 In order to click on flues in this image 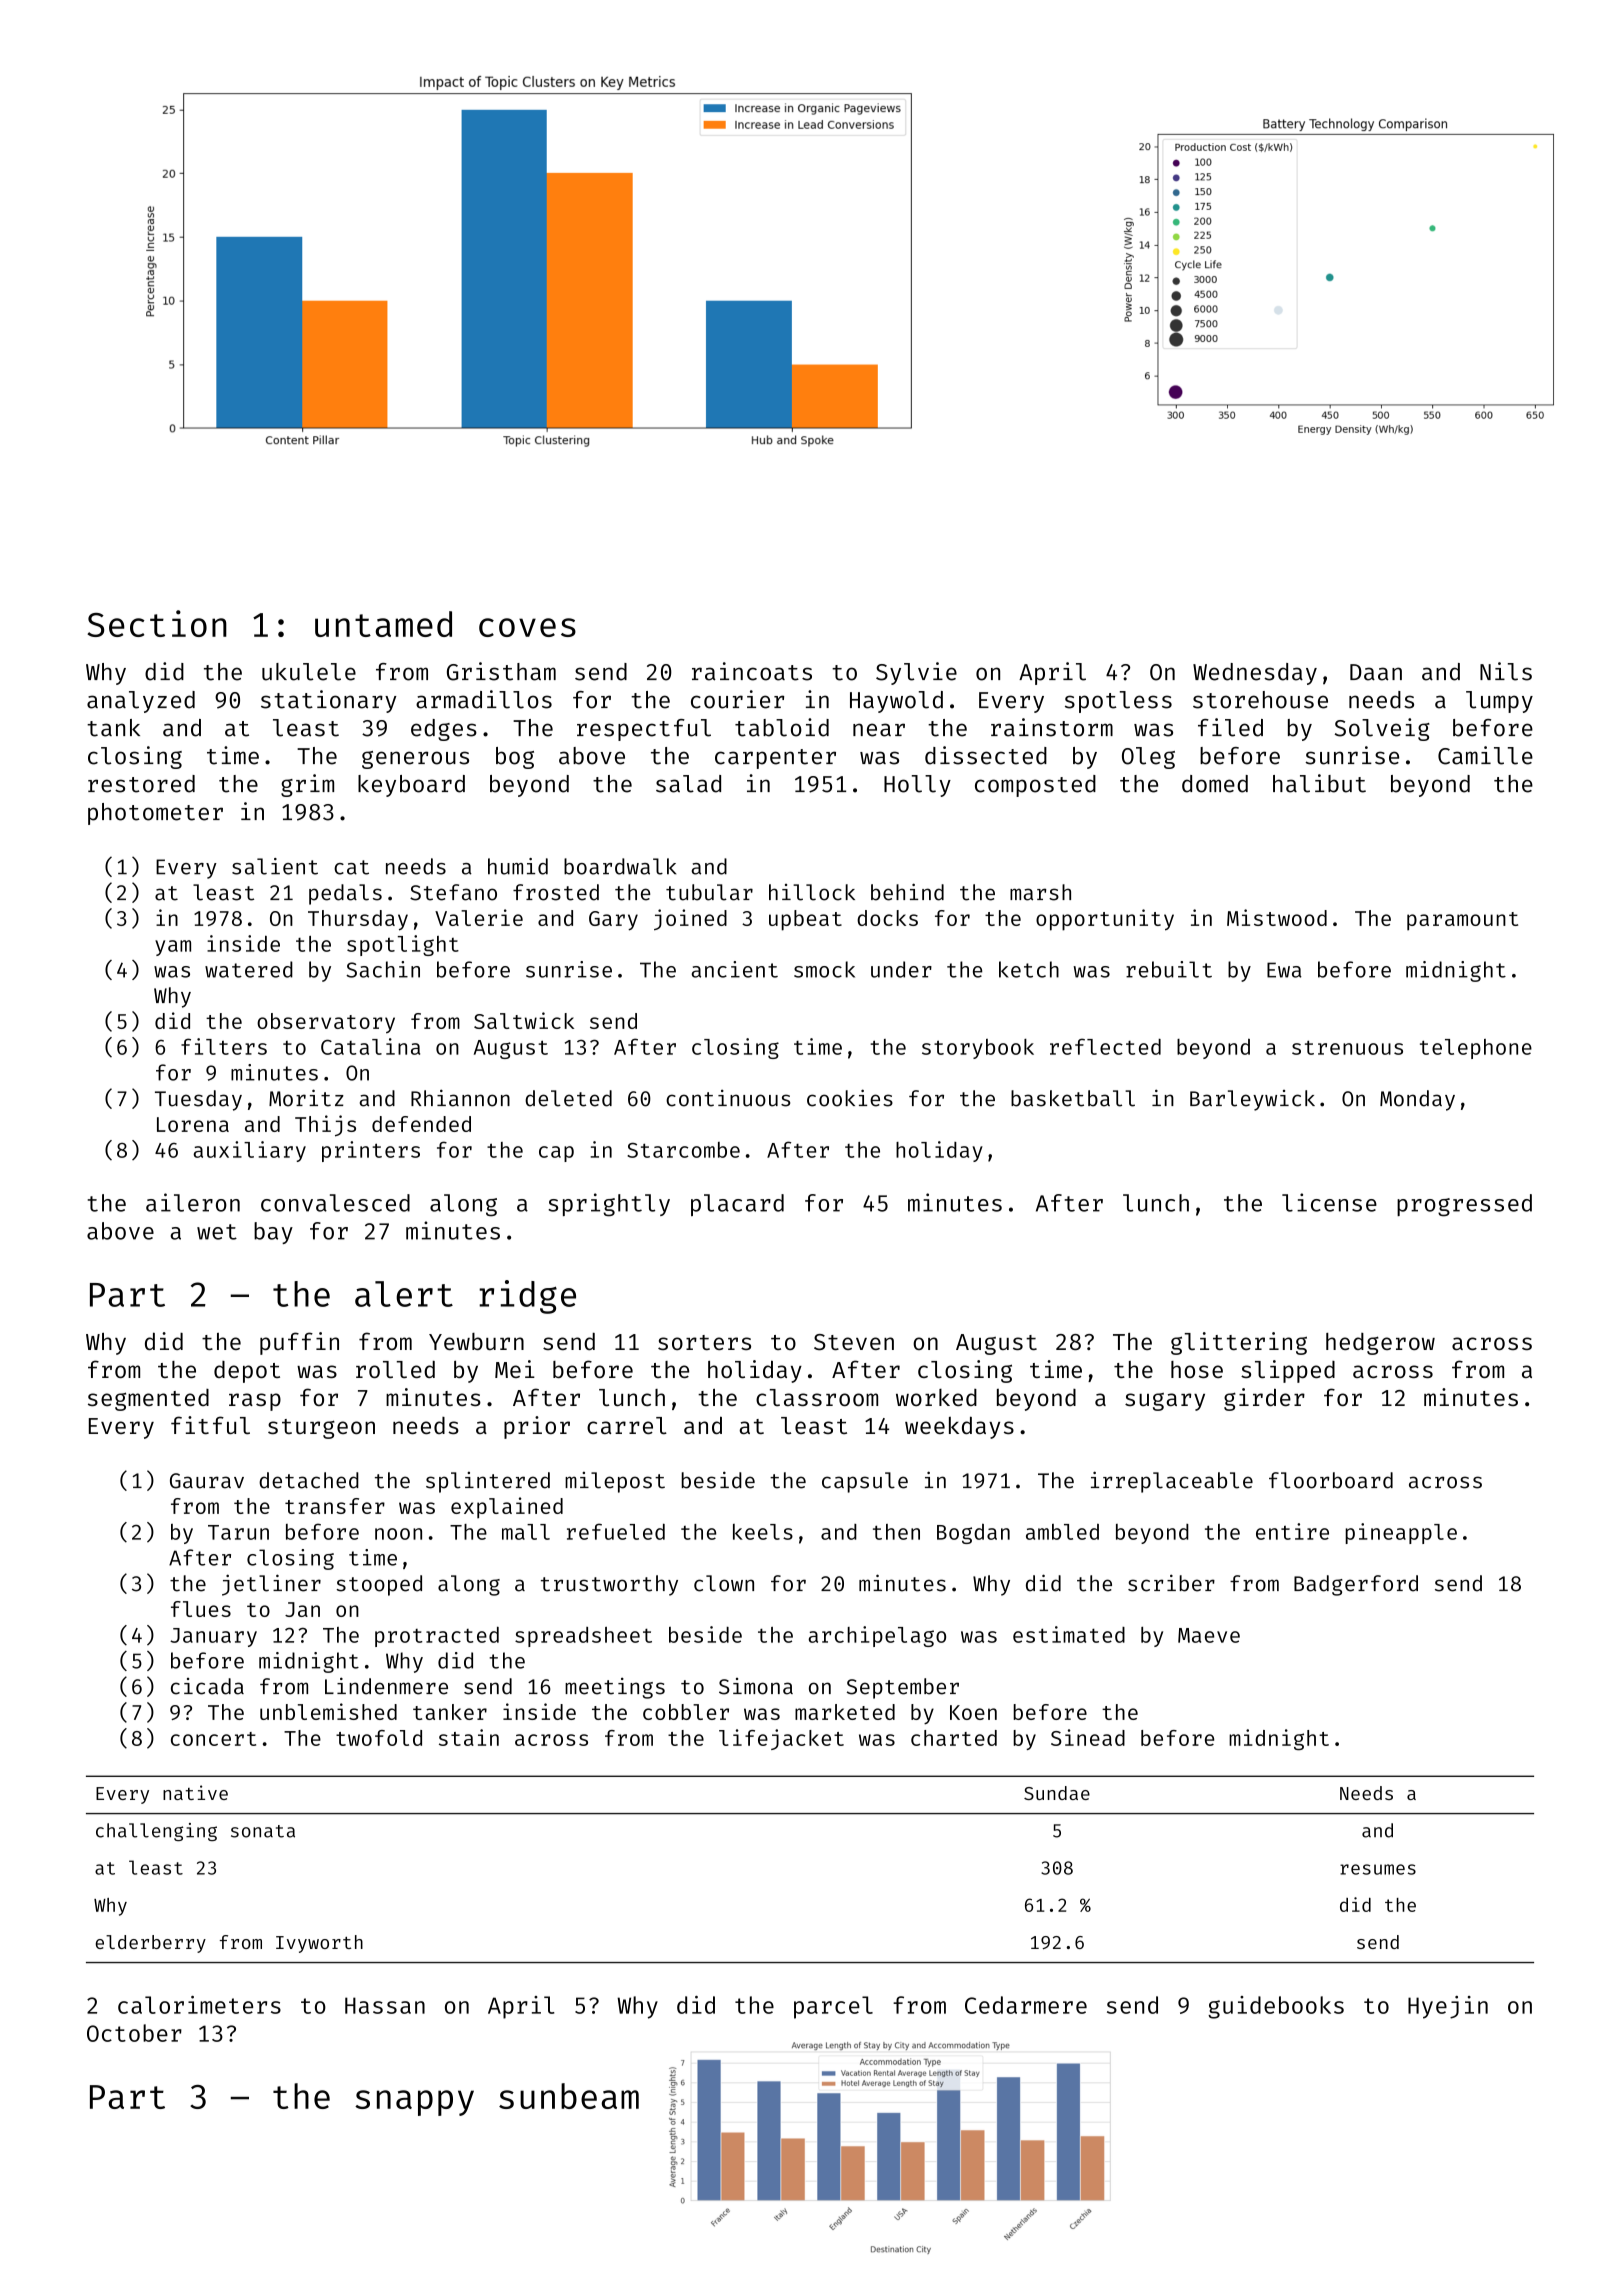, I will do `click(201, 1609)`.
